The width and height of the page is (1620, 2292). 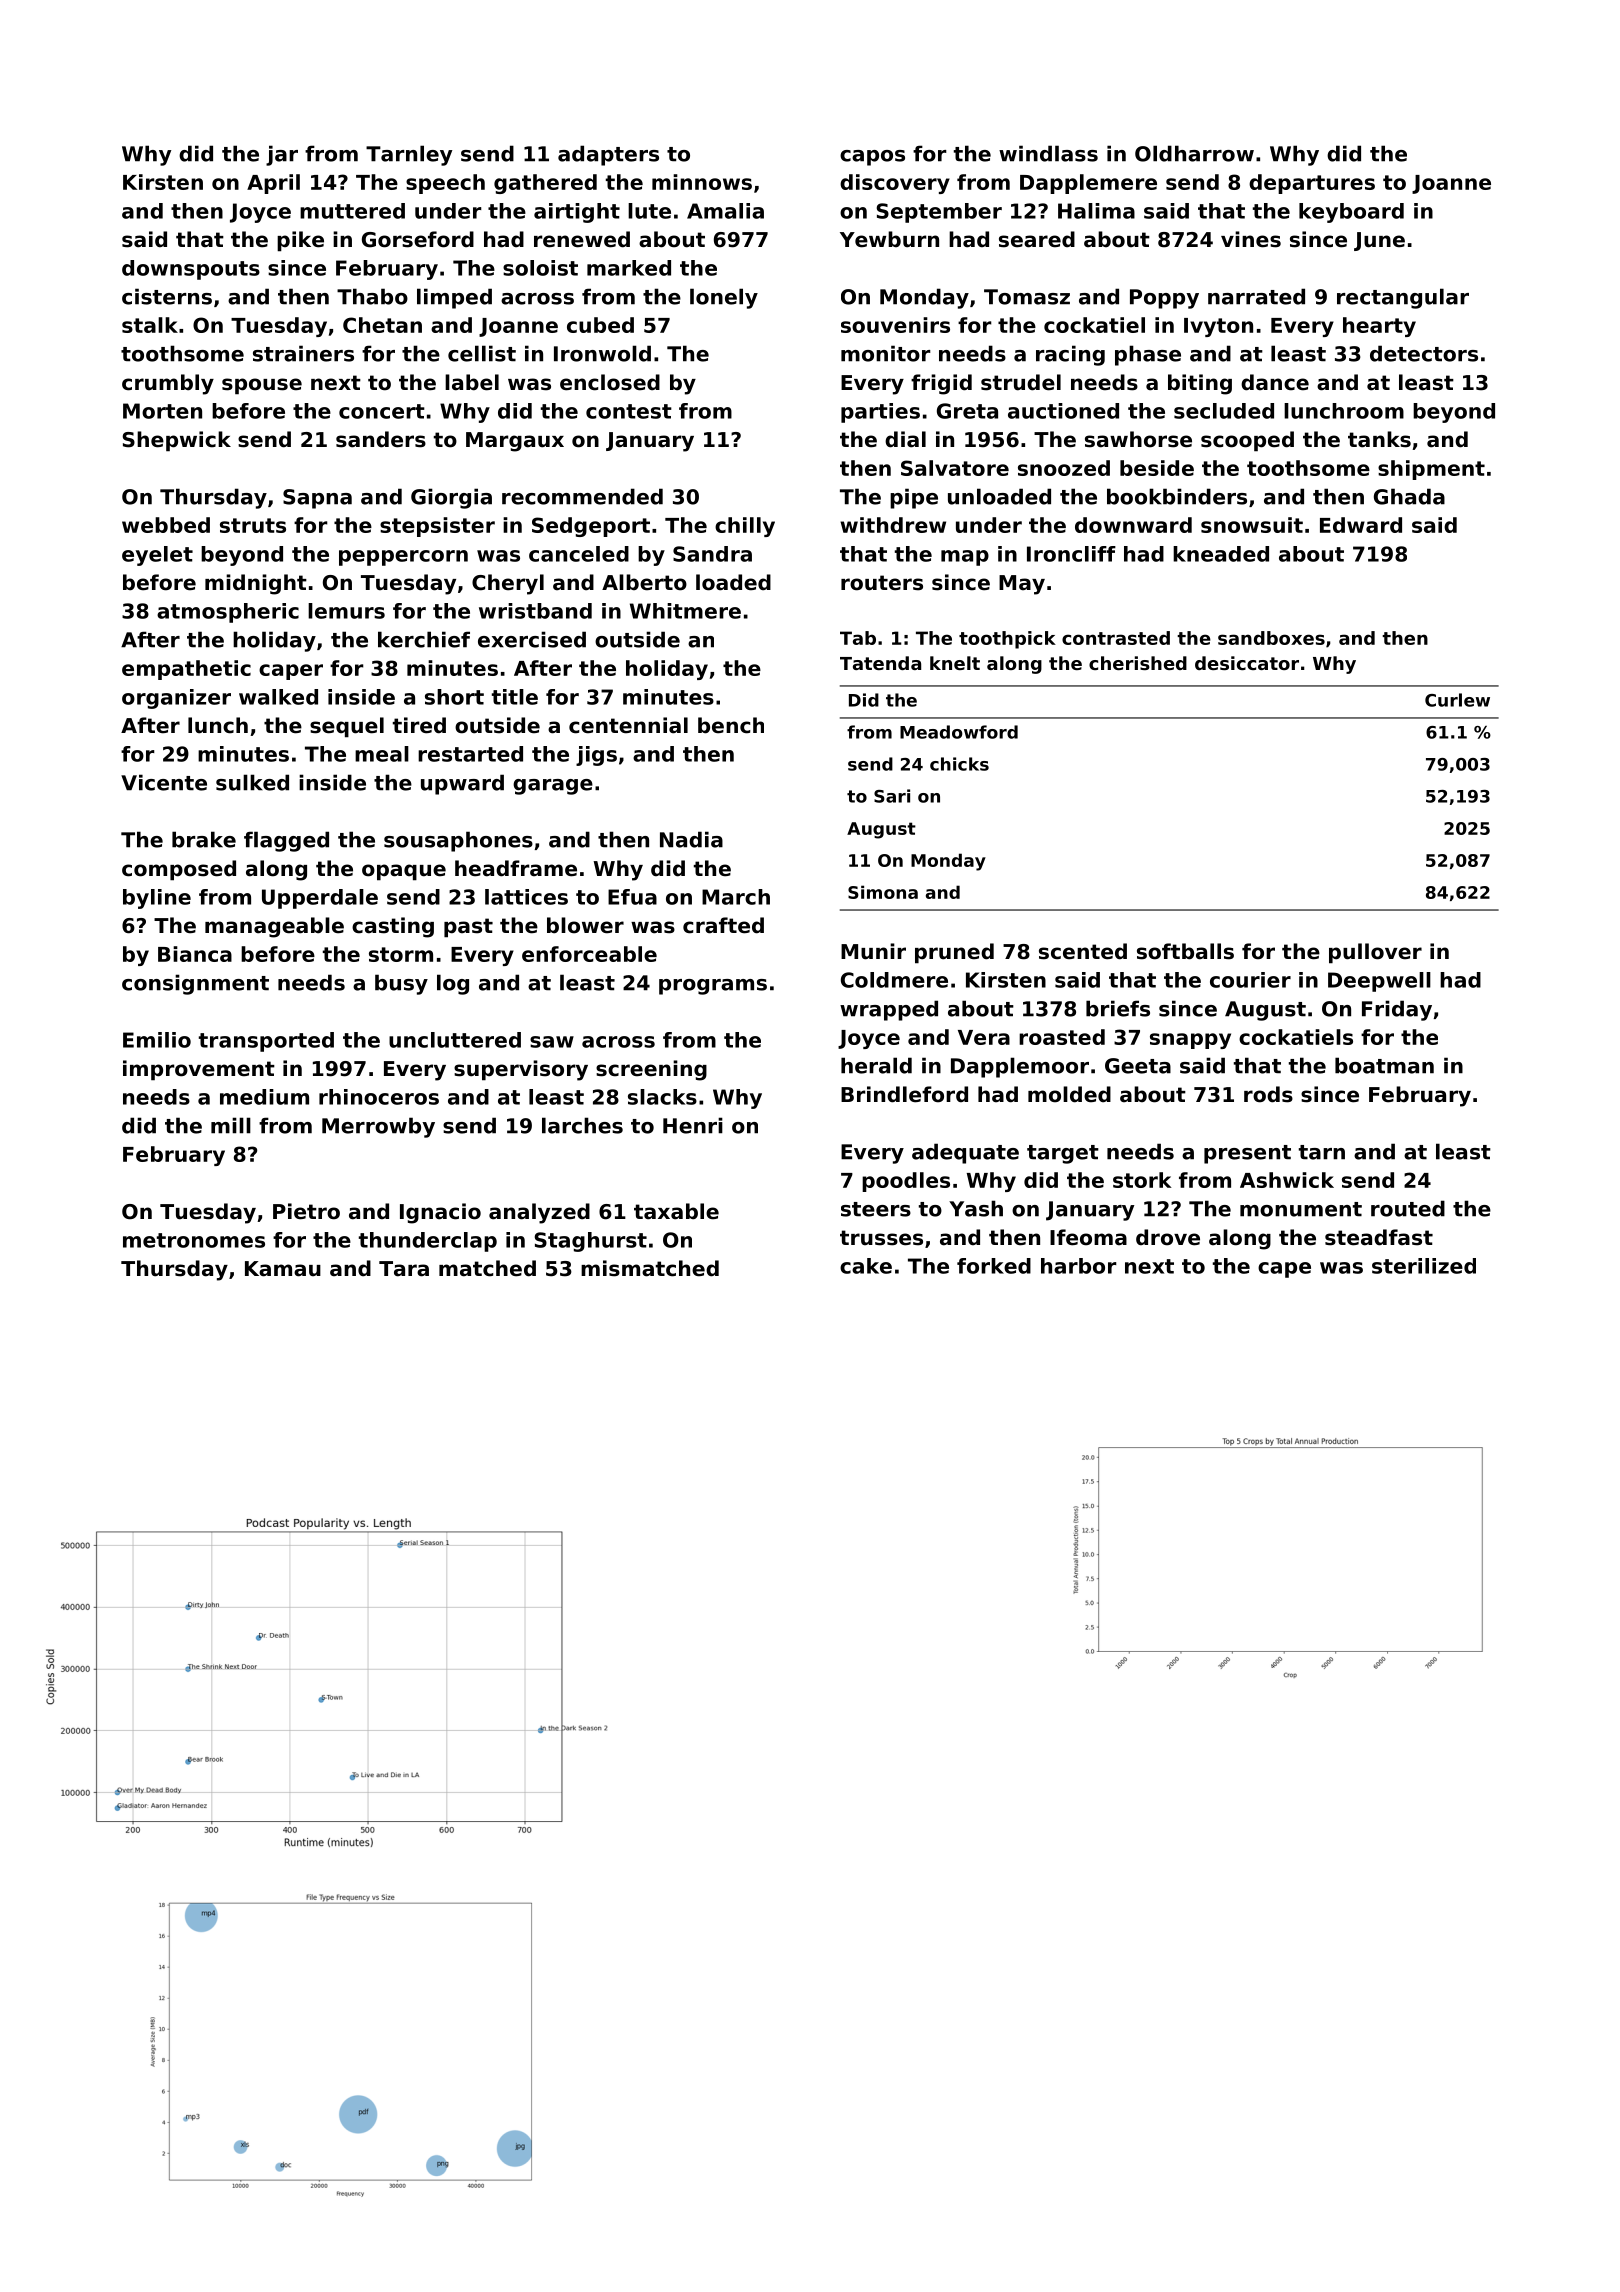 What do you see at coordinates (300, 241) in the page?
I see `pike` at bounding box center [300, 241].
